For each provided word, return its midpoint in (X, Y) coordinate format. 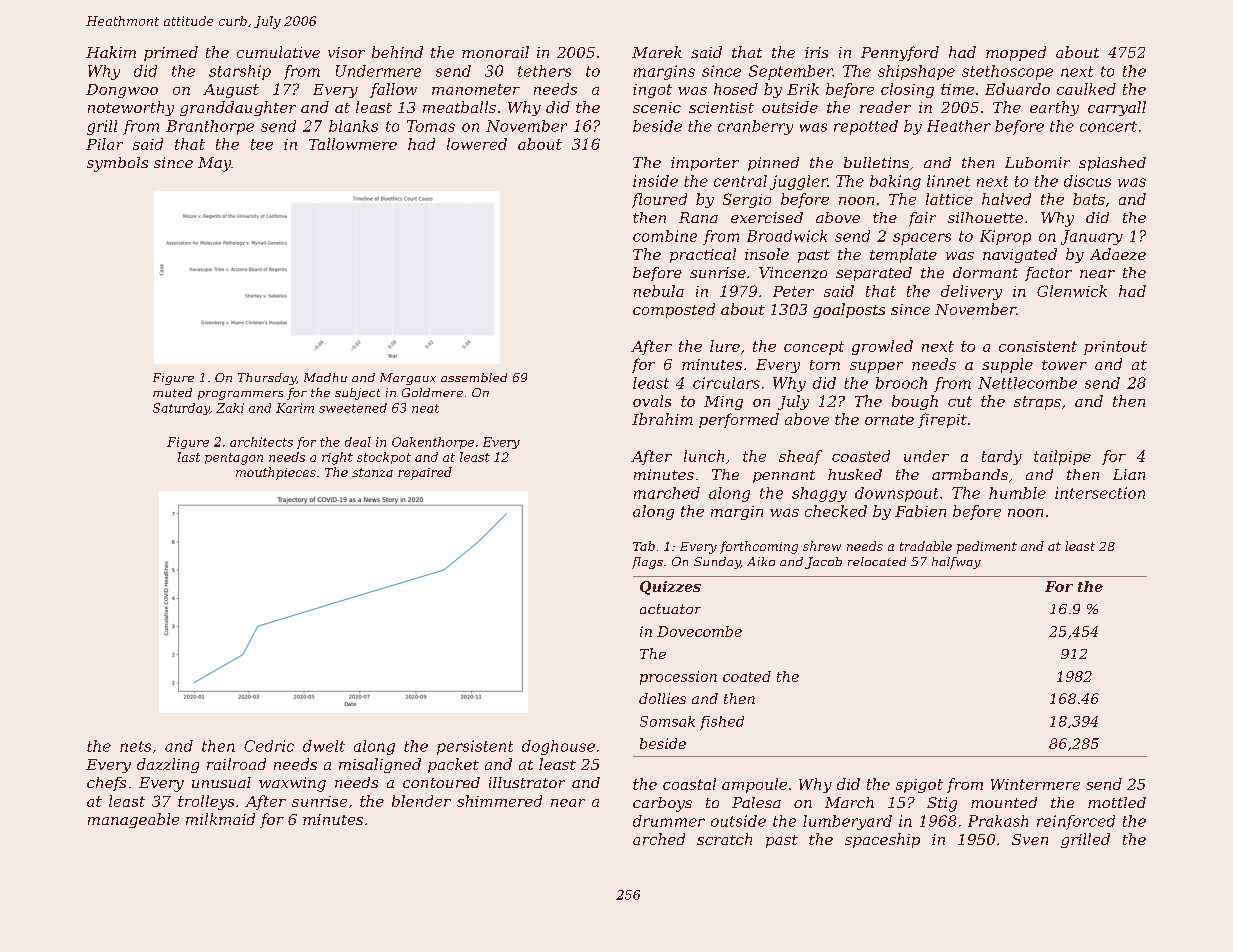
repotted (866, 127)
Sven (1030, 839)
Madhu (325, 377)
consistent (1038, 346)
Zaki (230, 408)
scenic (657, 107)
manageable (133, 820)
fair (922, 219)
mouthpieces (276, 473)
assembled (474, 377)
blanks (353, 126)
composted (674, 310)
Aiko (761, 561)
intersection (1100, 493)
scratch (724, 839)
